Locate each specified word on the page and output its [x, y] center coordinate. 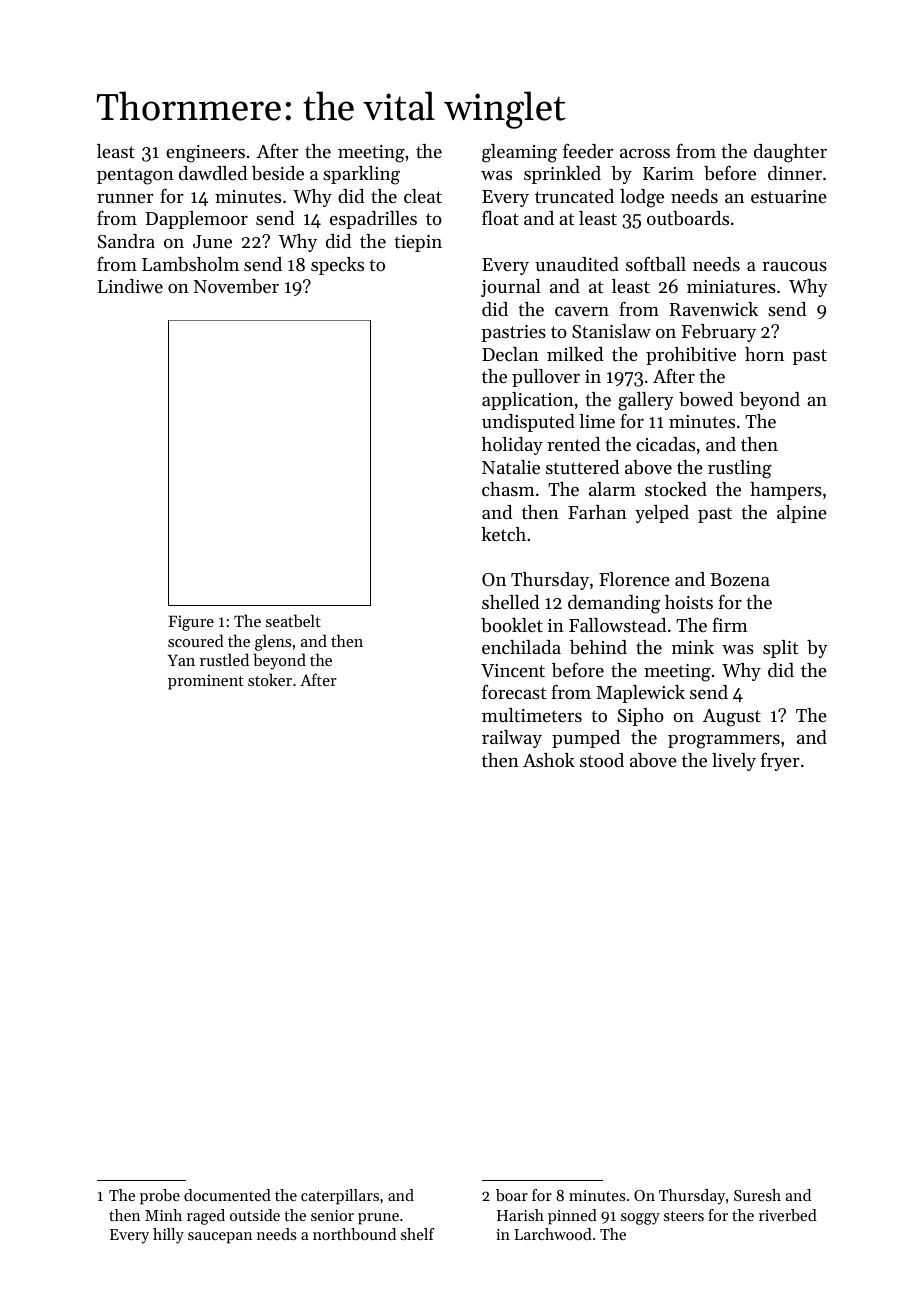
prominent [206, 682]
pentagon [135, 176]
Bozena [740, 579]
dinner [795, 173]
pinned [572, 1217]
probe [160, 1197]
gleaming [519, 153]
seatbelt [293, 620]
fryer [780, 761]
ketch [503, 534]
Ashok [549, 760]
